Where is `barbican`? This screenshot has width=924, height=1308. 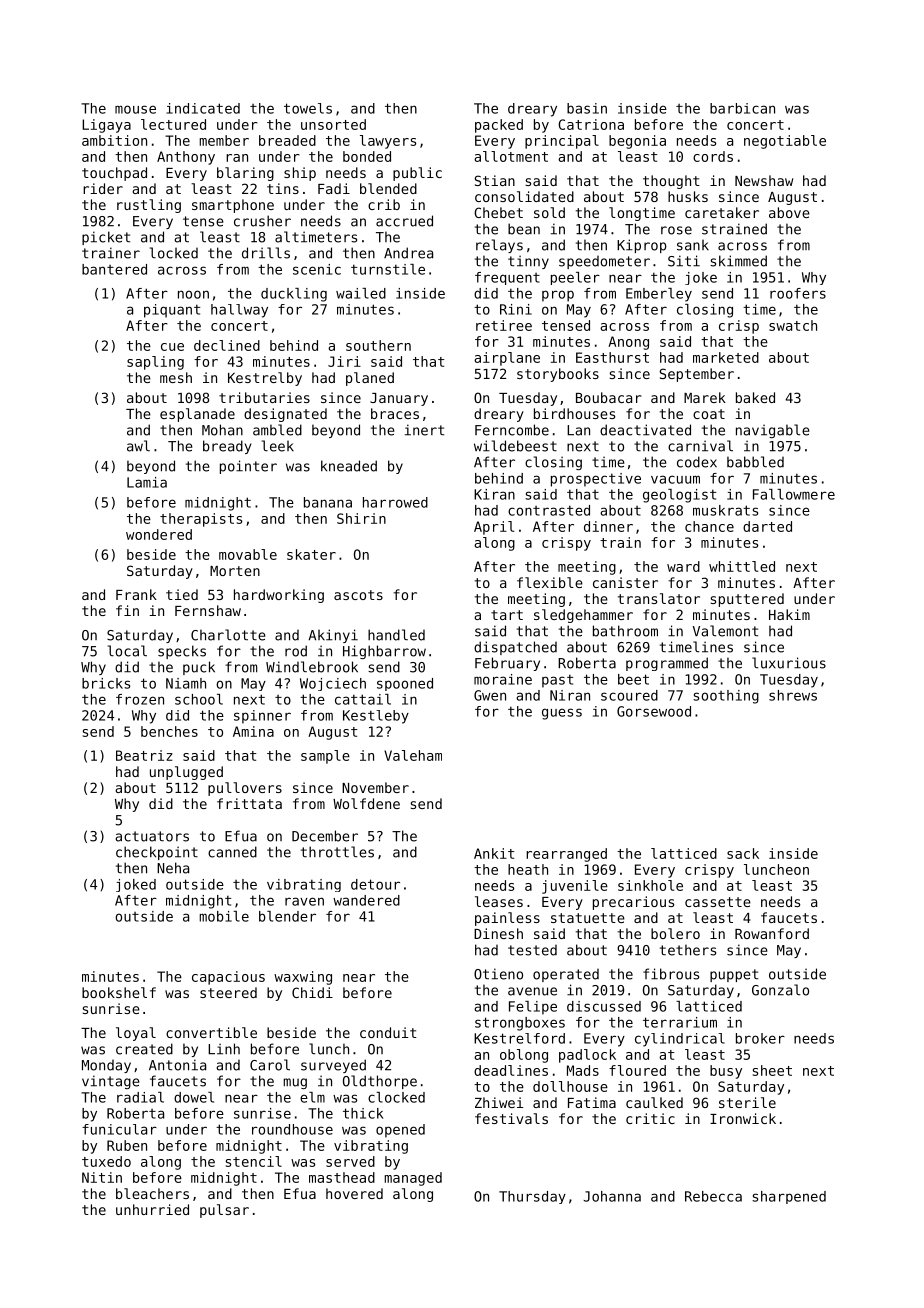 barbican is located at coordinates (742, 108).
